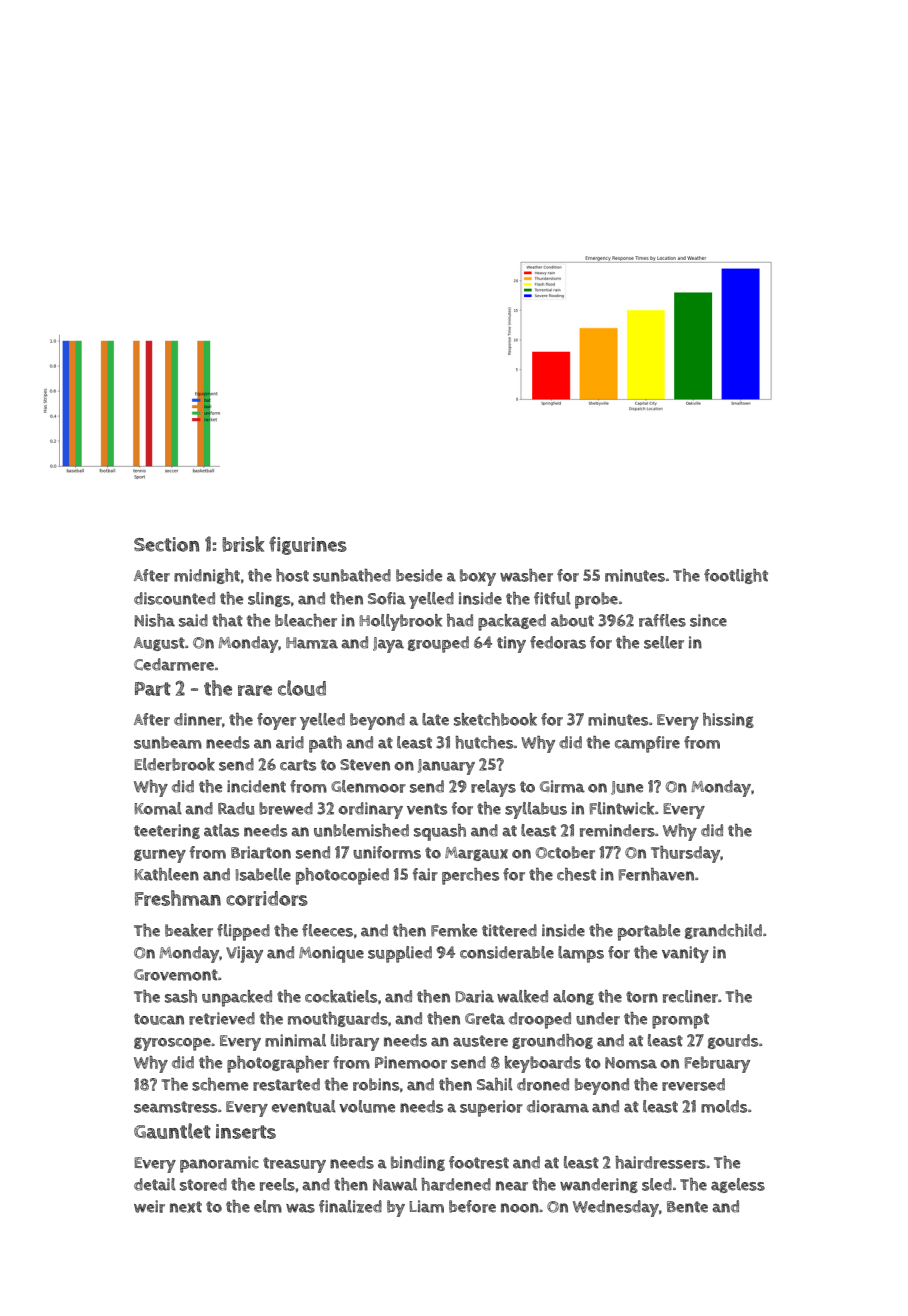 Image resolution: width=908 pixels, height=1316 pixels. I want to click on before, so click(472, 1206).
